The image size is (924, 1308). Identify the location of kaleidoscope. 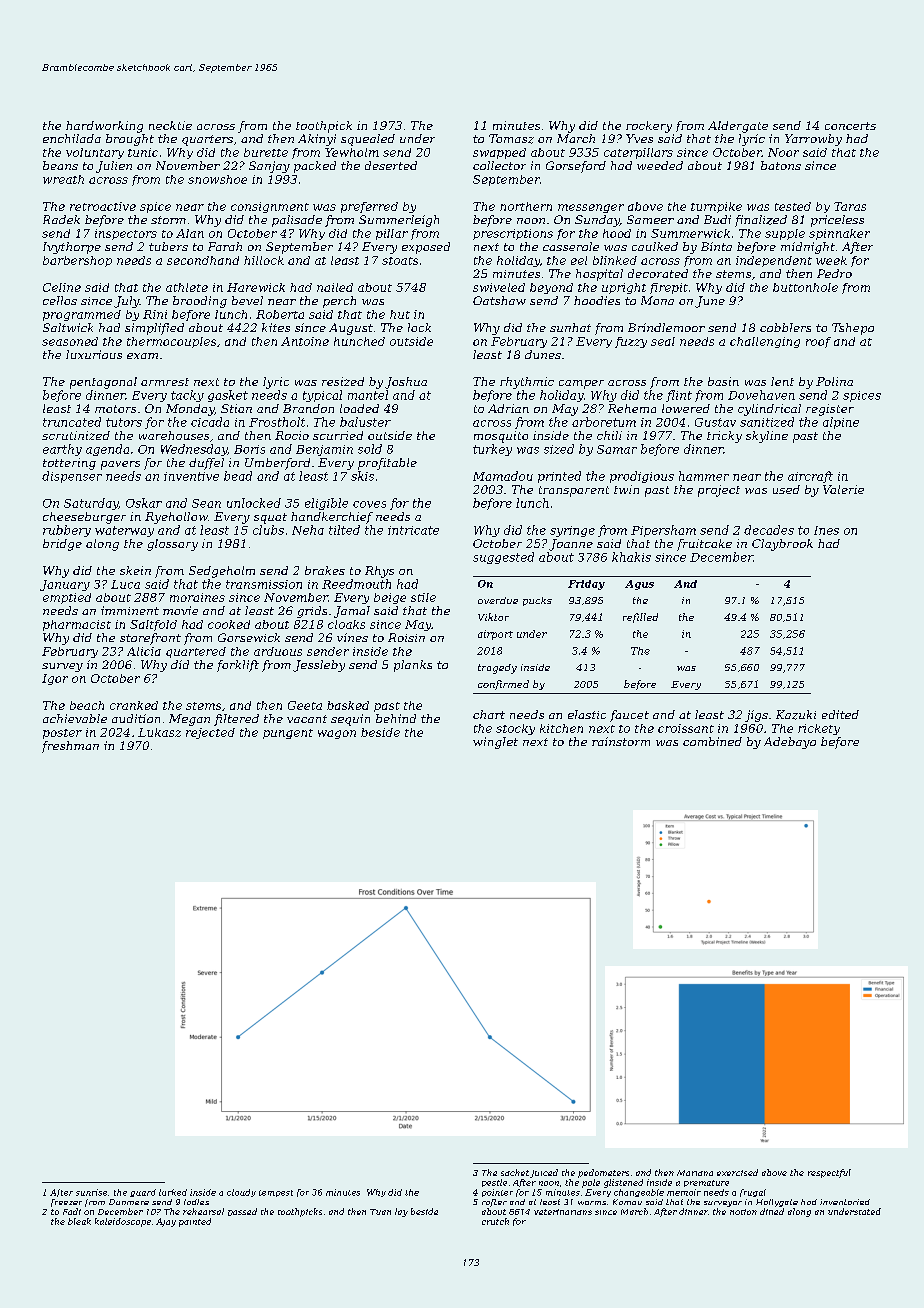
(123, 1222).
